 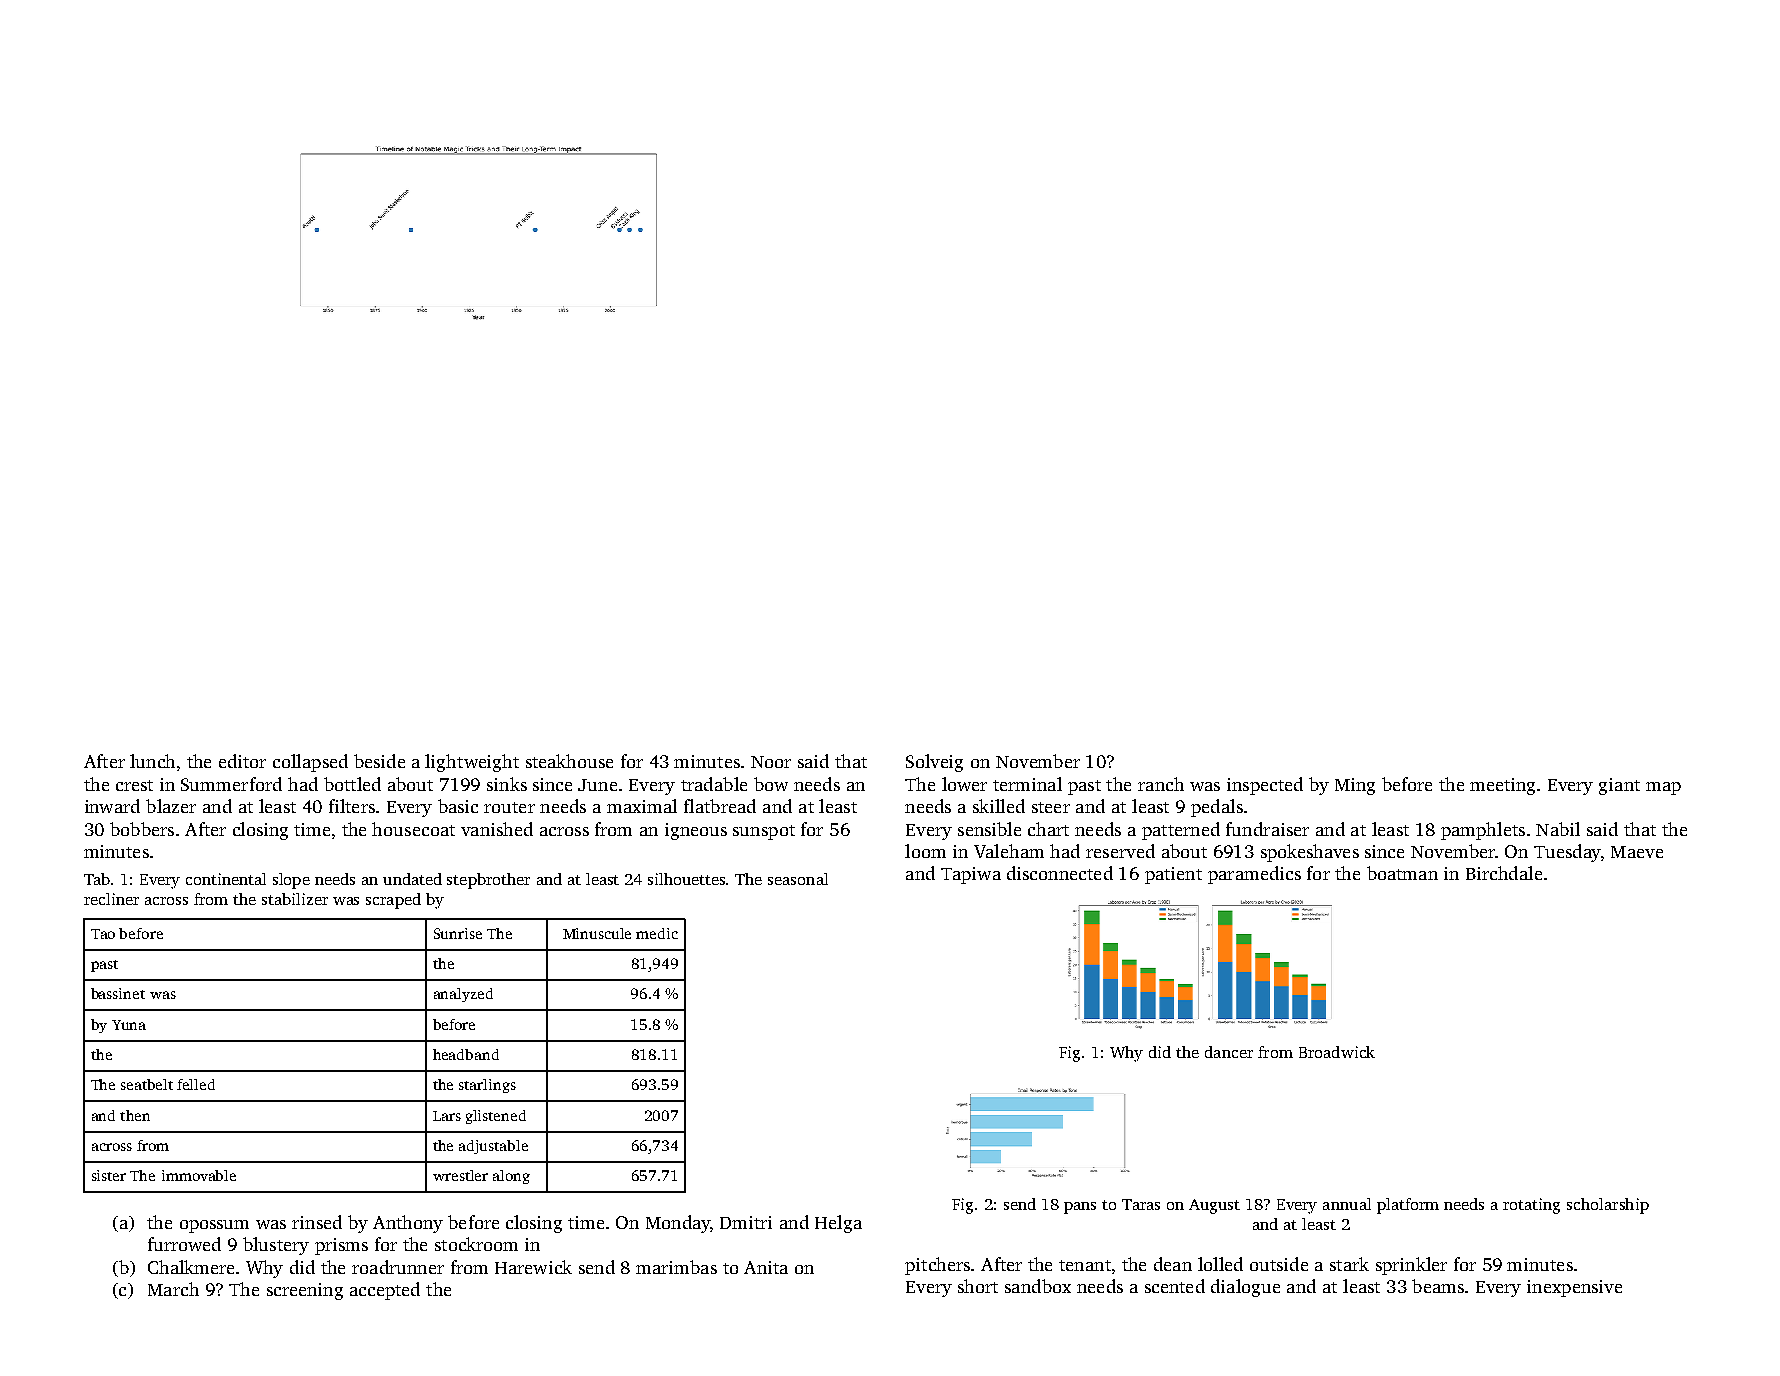 What do you see at coordinates (472, 763) in the image?
I see `lightweight` at bounding box center [472, 763].
